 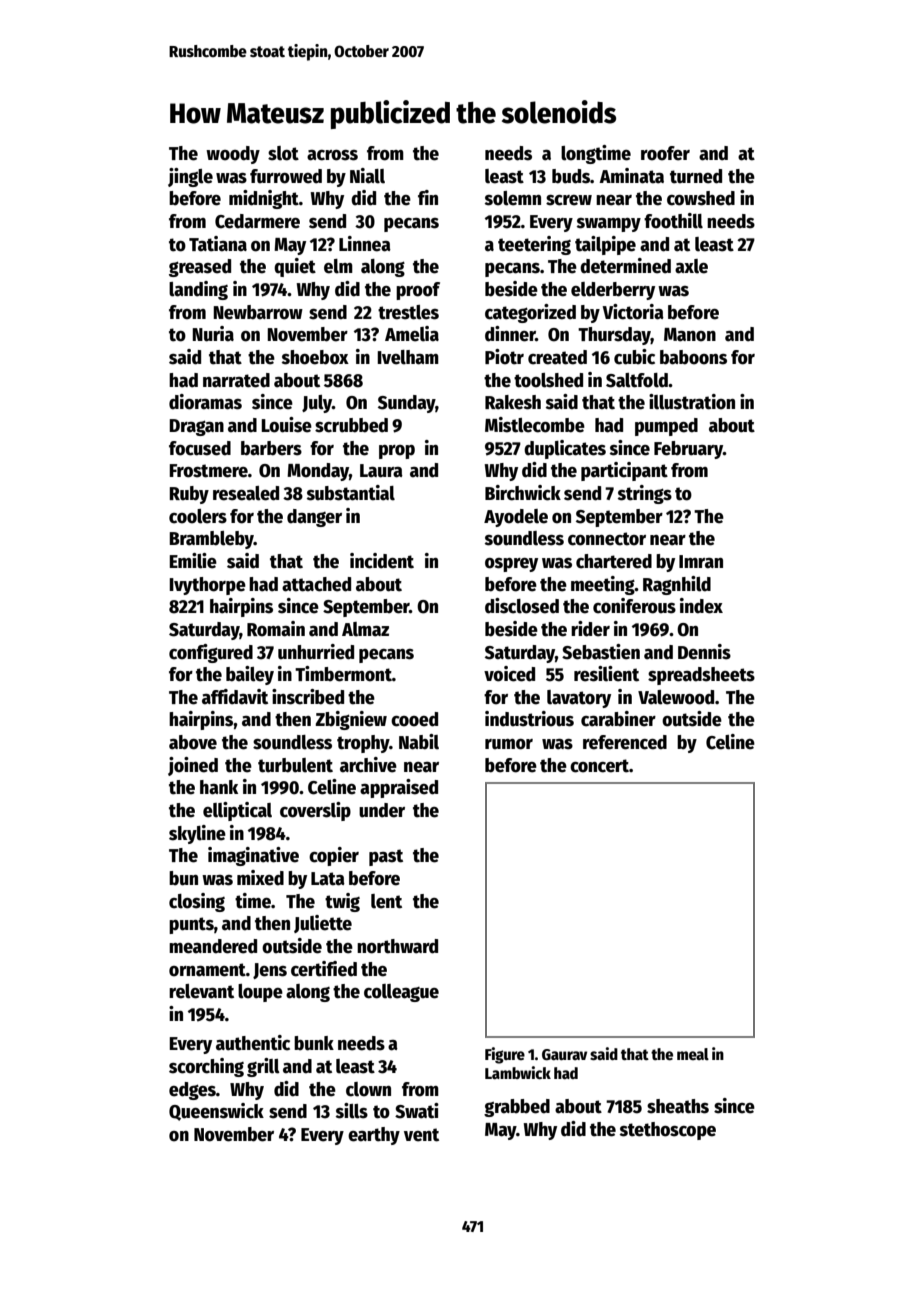 What do you see at coordinates (386, 857) in the page?
I see `past` at bounding box center [386, 857].
